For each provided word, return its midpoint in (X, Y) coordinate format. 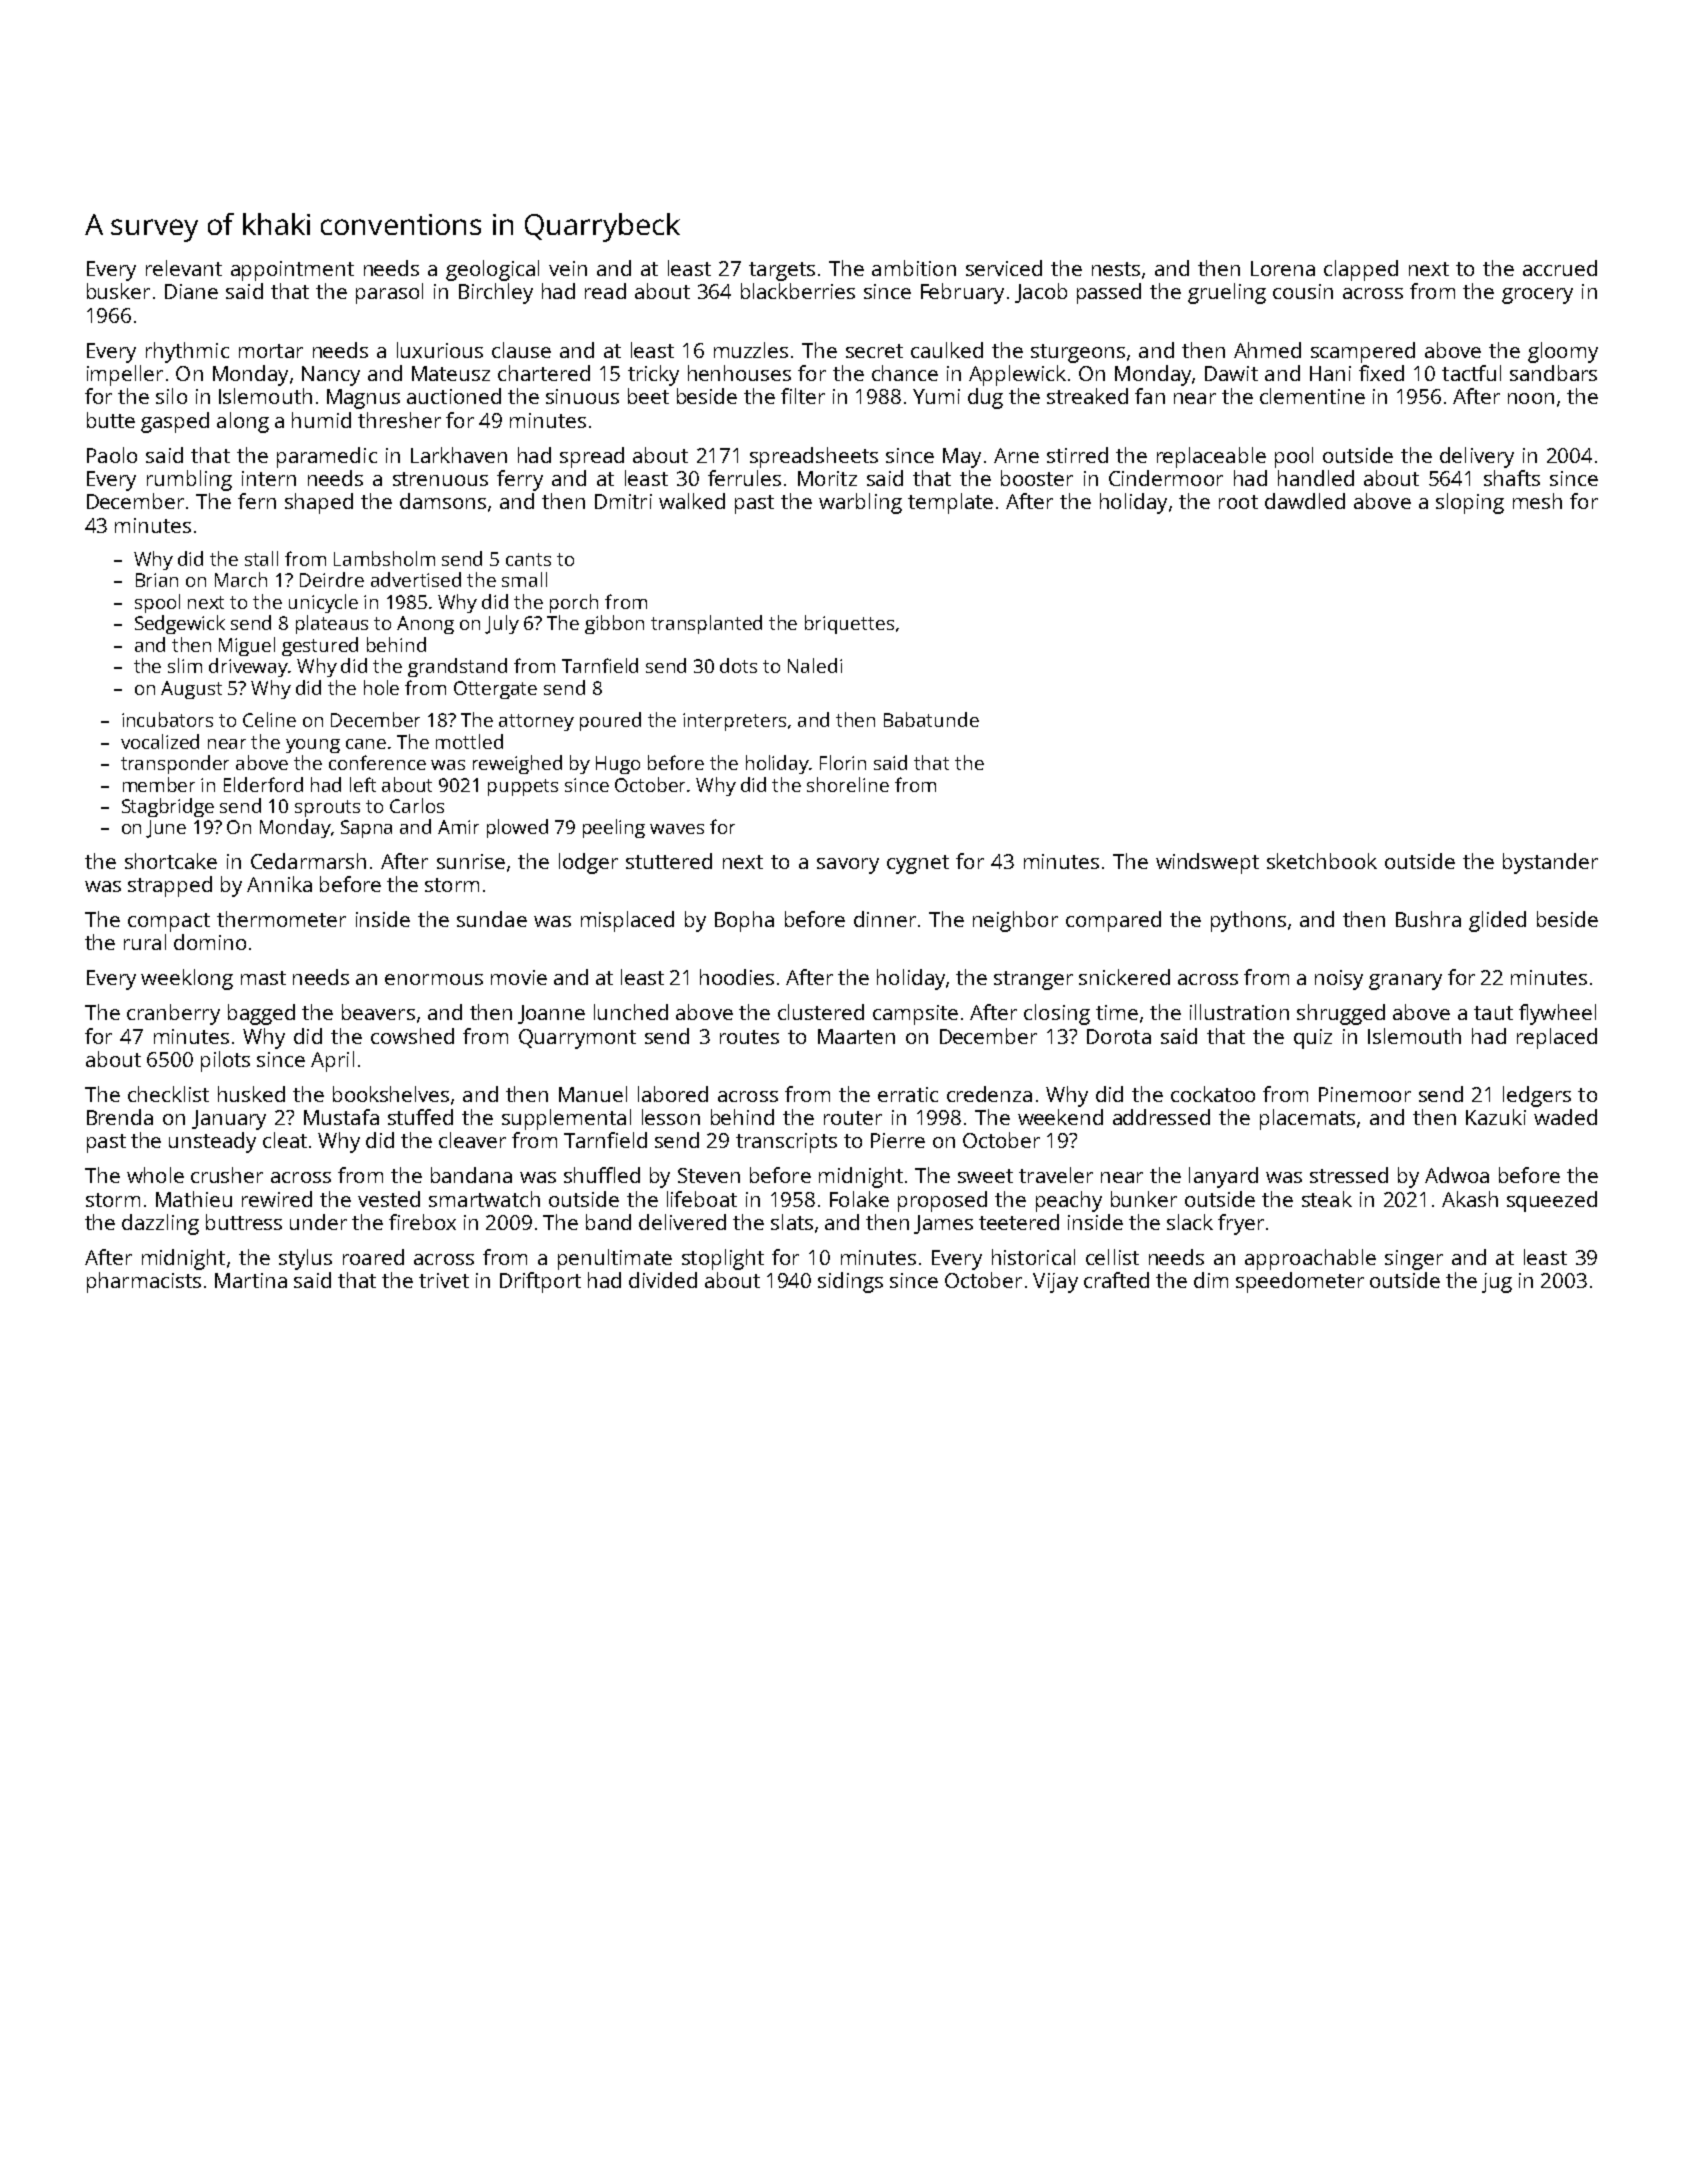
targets (782, 271)
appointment (292, 271)
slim (185, 665)
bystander (1550, 863)
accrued (1560, 268)
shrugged (1341, 1014)
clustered (821, 1012)
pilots (225, 1061)
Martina (251, 1280)
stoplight (723, 1259)
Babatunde (931, 719)
